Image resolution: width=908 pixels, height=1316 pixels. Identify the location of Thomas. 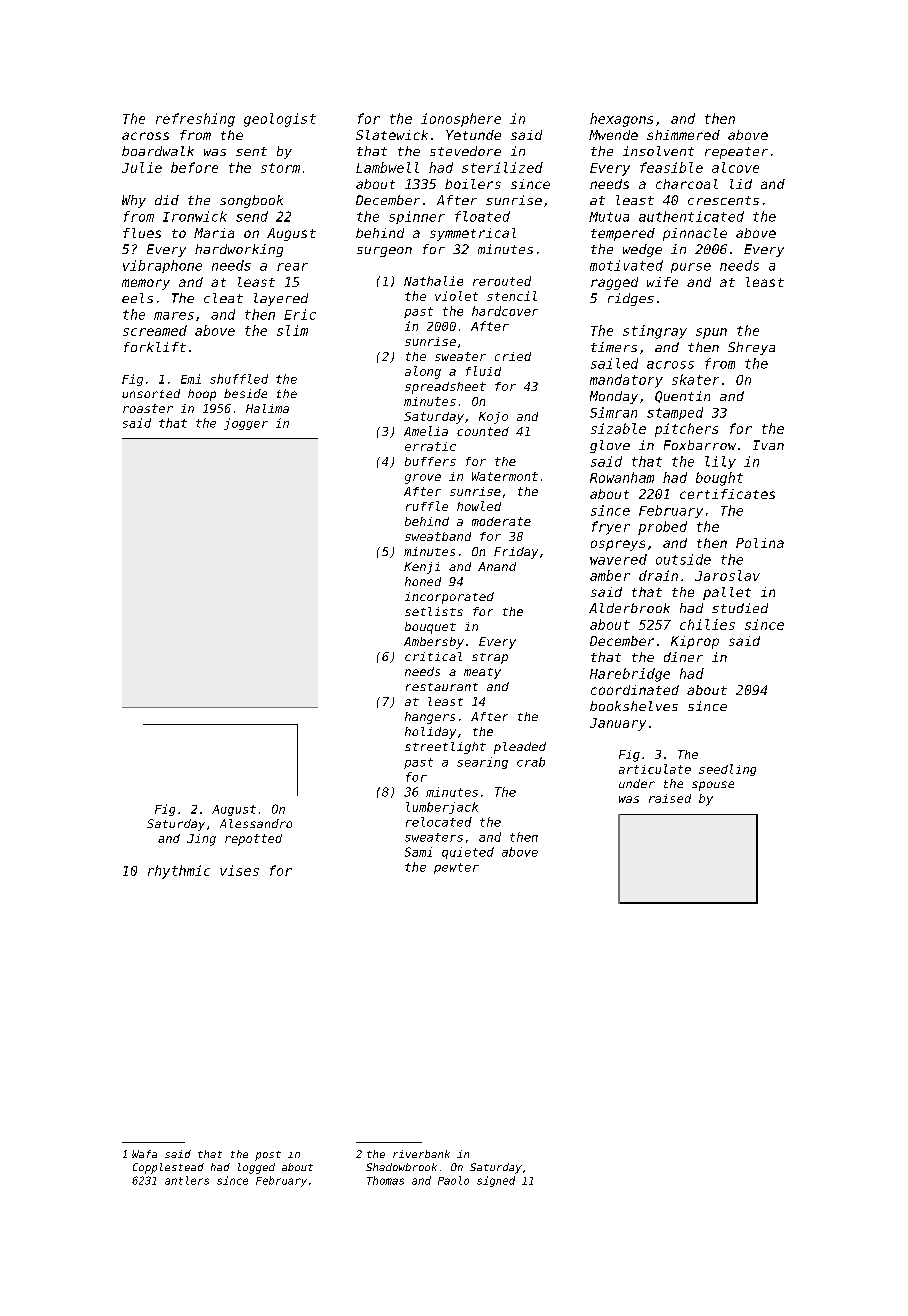
(385, 1180).
